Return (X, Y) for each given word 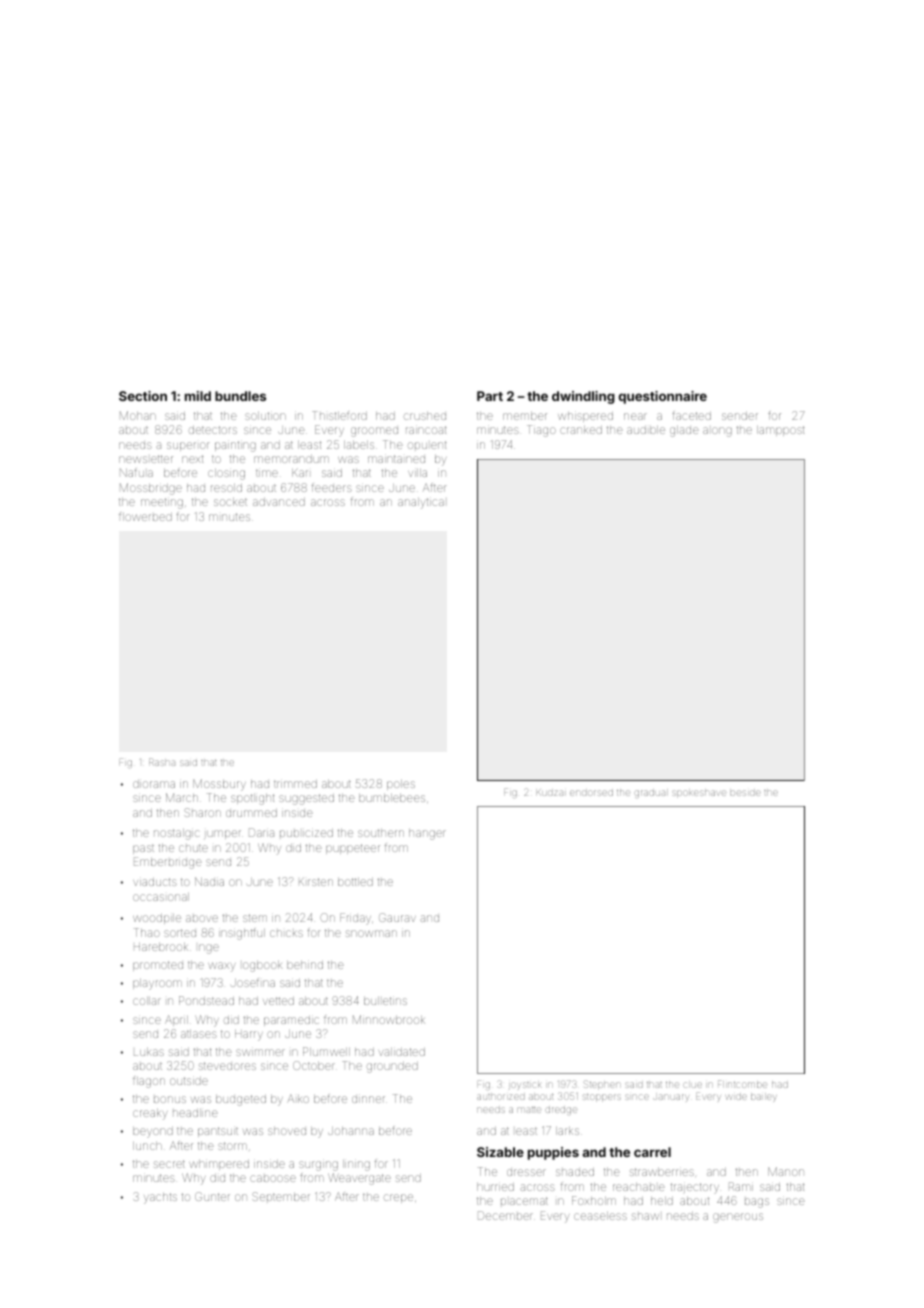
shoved (287, 1131)
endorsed (591, 793)
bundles (240, 396)
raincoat (426, 430)
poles (401, 785)
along (717, 432)
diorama (154, 784)
